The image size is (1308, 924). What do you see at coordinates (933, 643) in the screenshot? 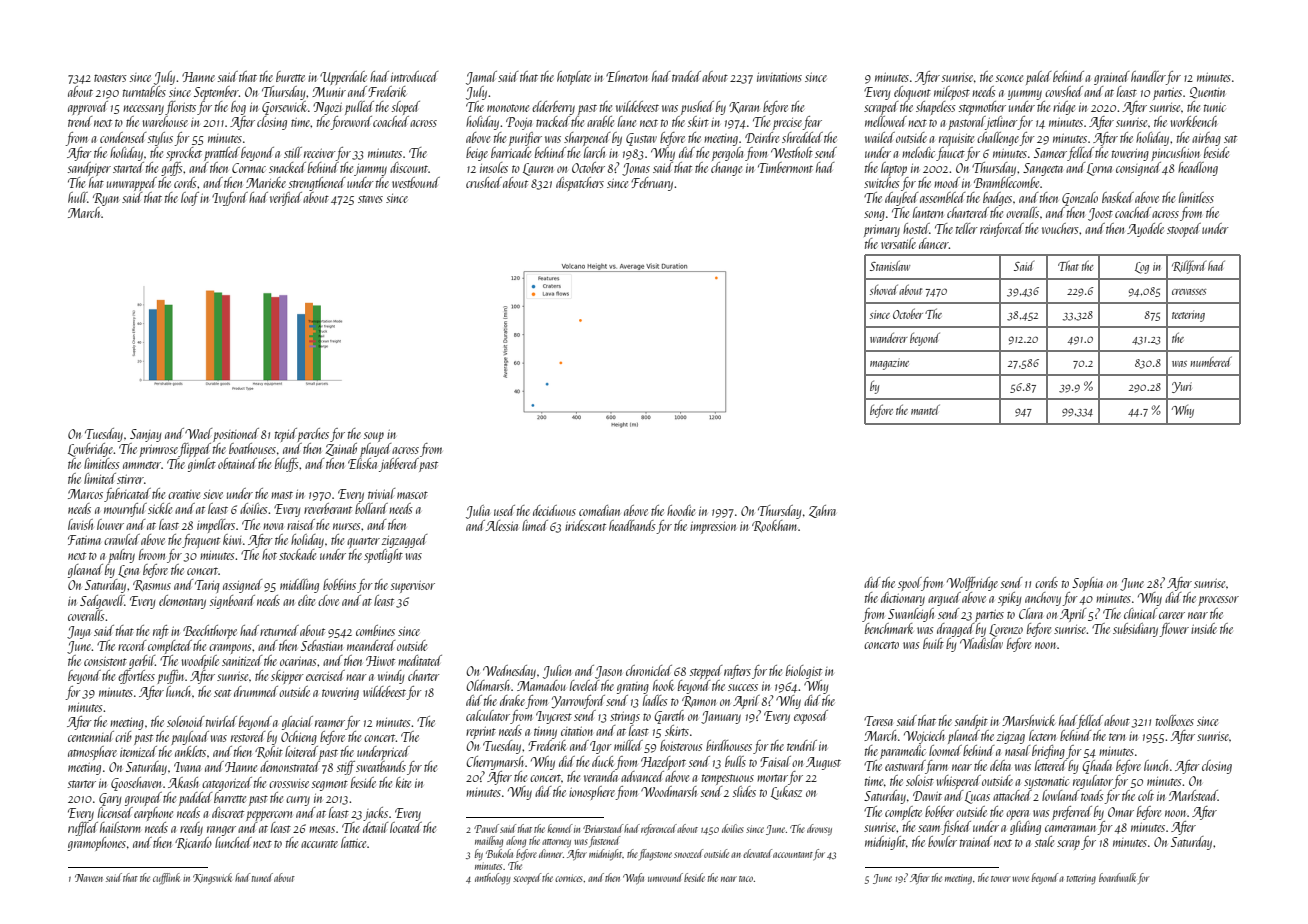
I see `built` at bounding box center [933, 643].
